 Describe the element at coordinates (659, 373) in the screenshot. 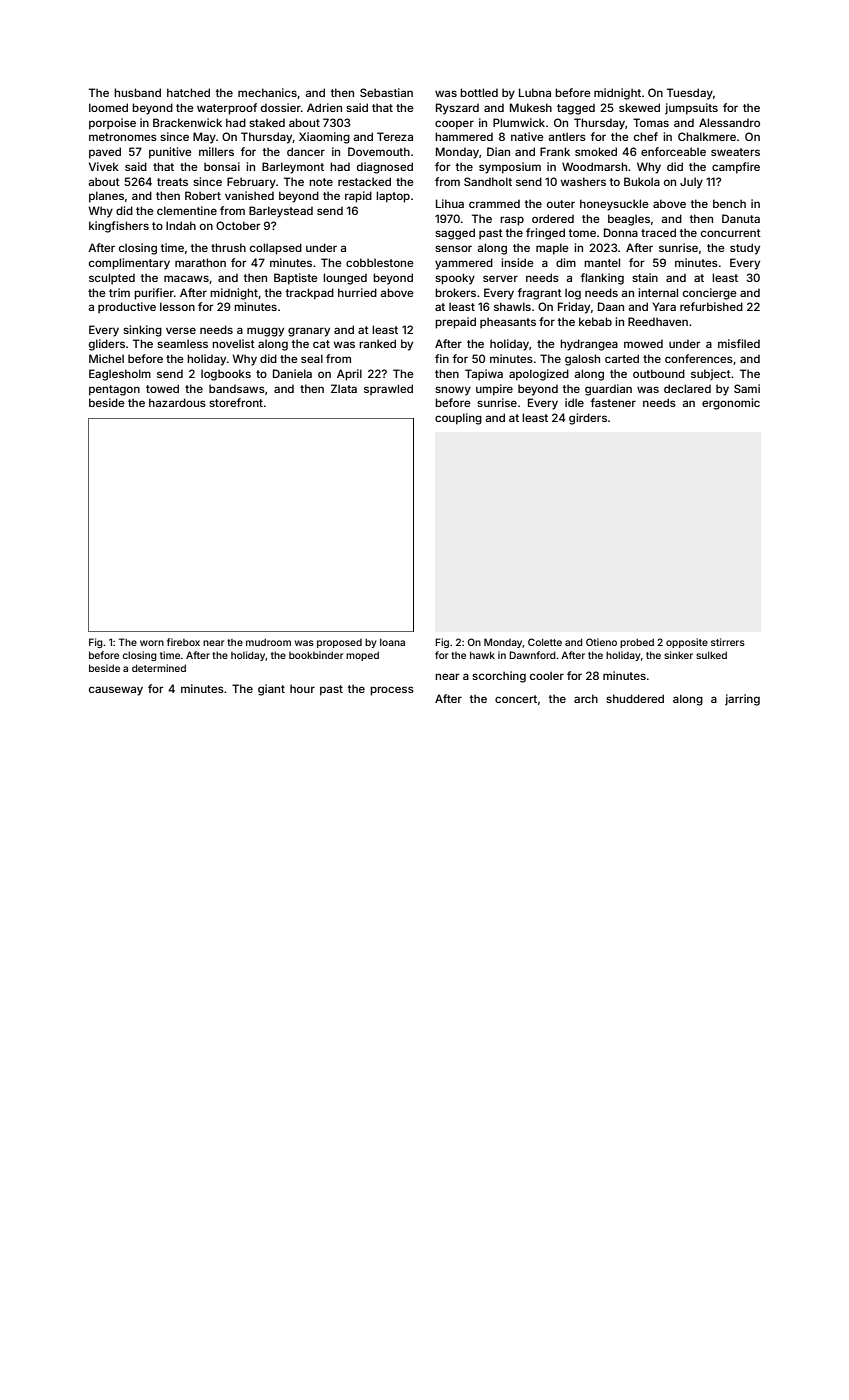

I see `outbound` at that location.
